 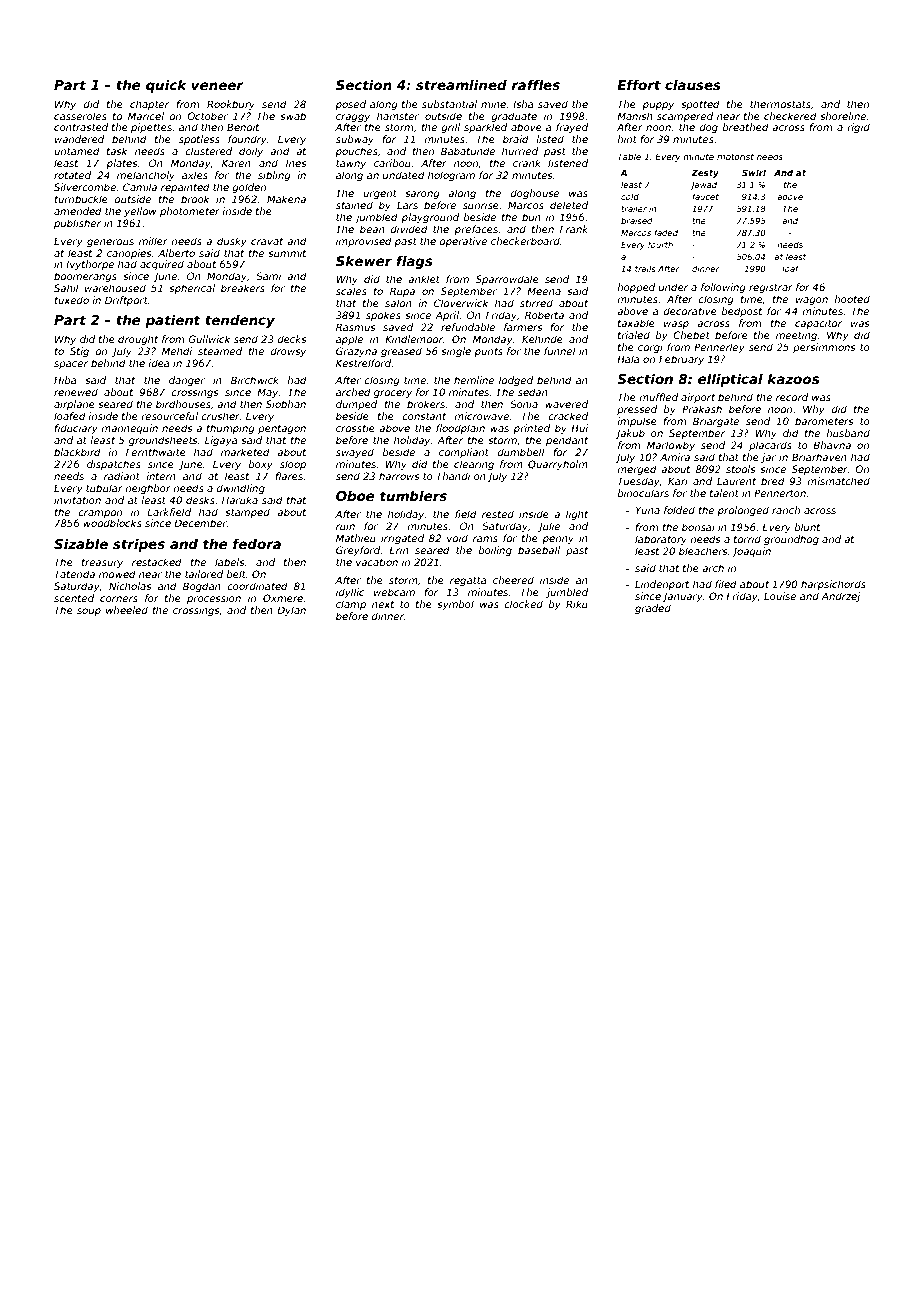 What do you see at coordinates (356, 538) in the document?
I see `Mathieu` at bounding box center [356, 538].
